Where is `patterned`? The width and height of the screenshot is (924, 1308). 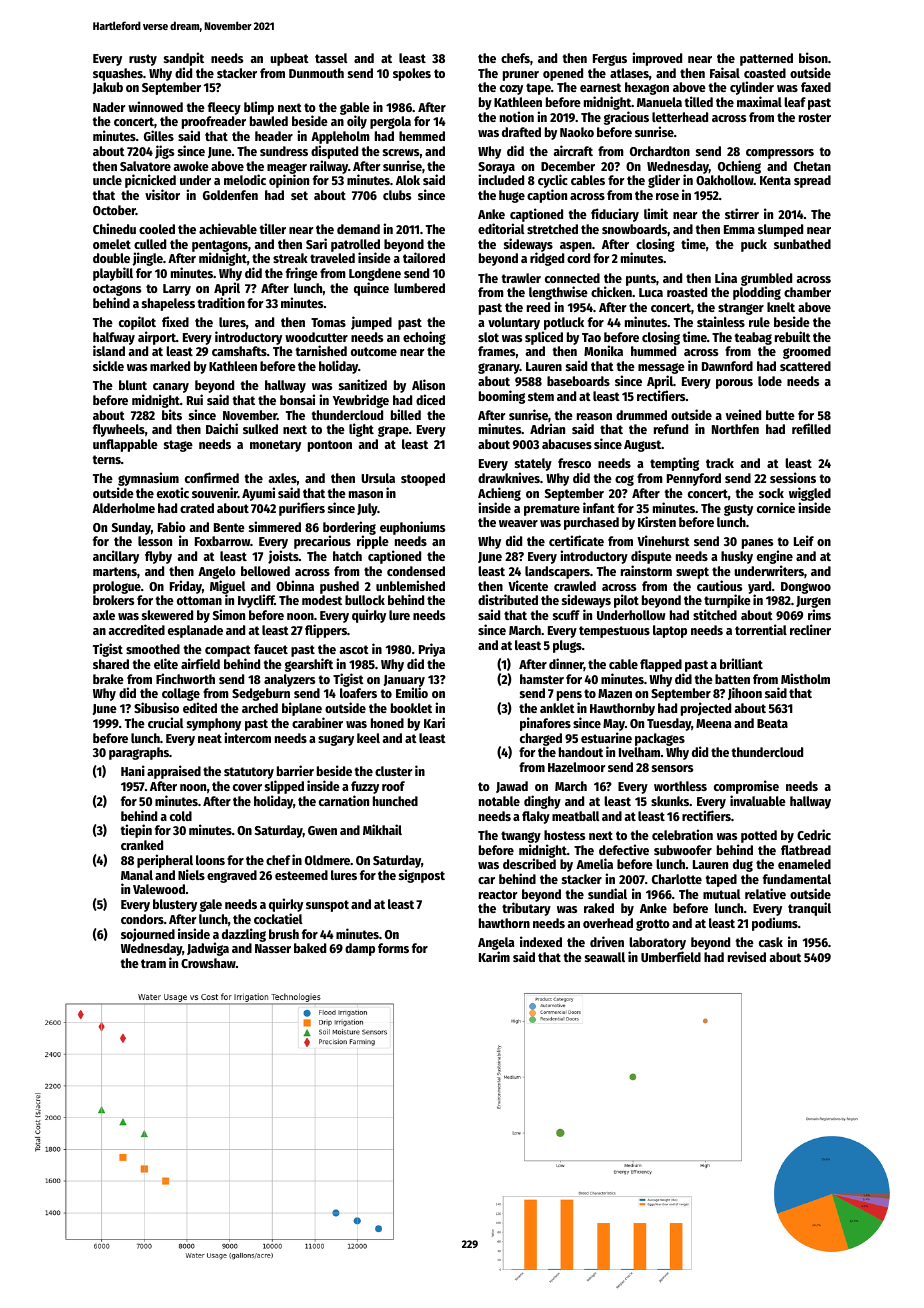 patterned is located at coordinates (766, 59).
